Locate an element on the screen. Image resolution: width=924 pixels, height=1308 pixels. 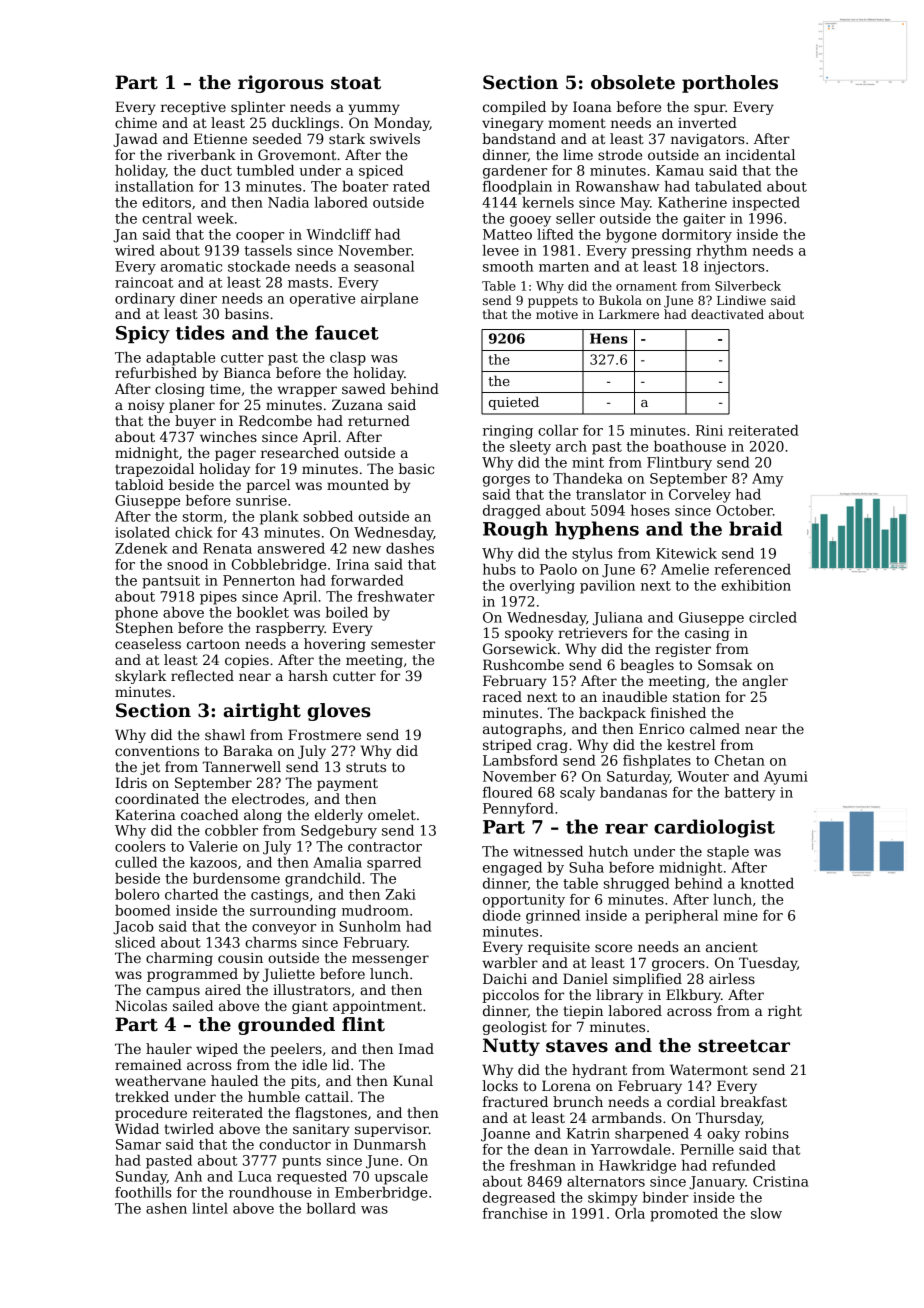
phone is located at coordinates (136, 614).
